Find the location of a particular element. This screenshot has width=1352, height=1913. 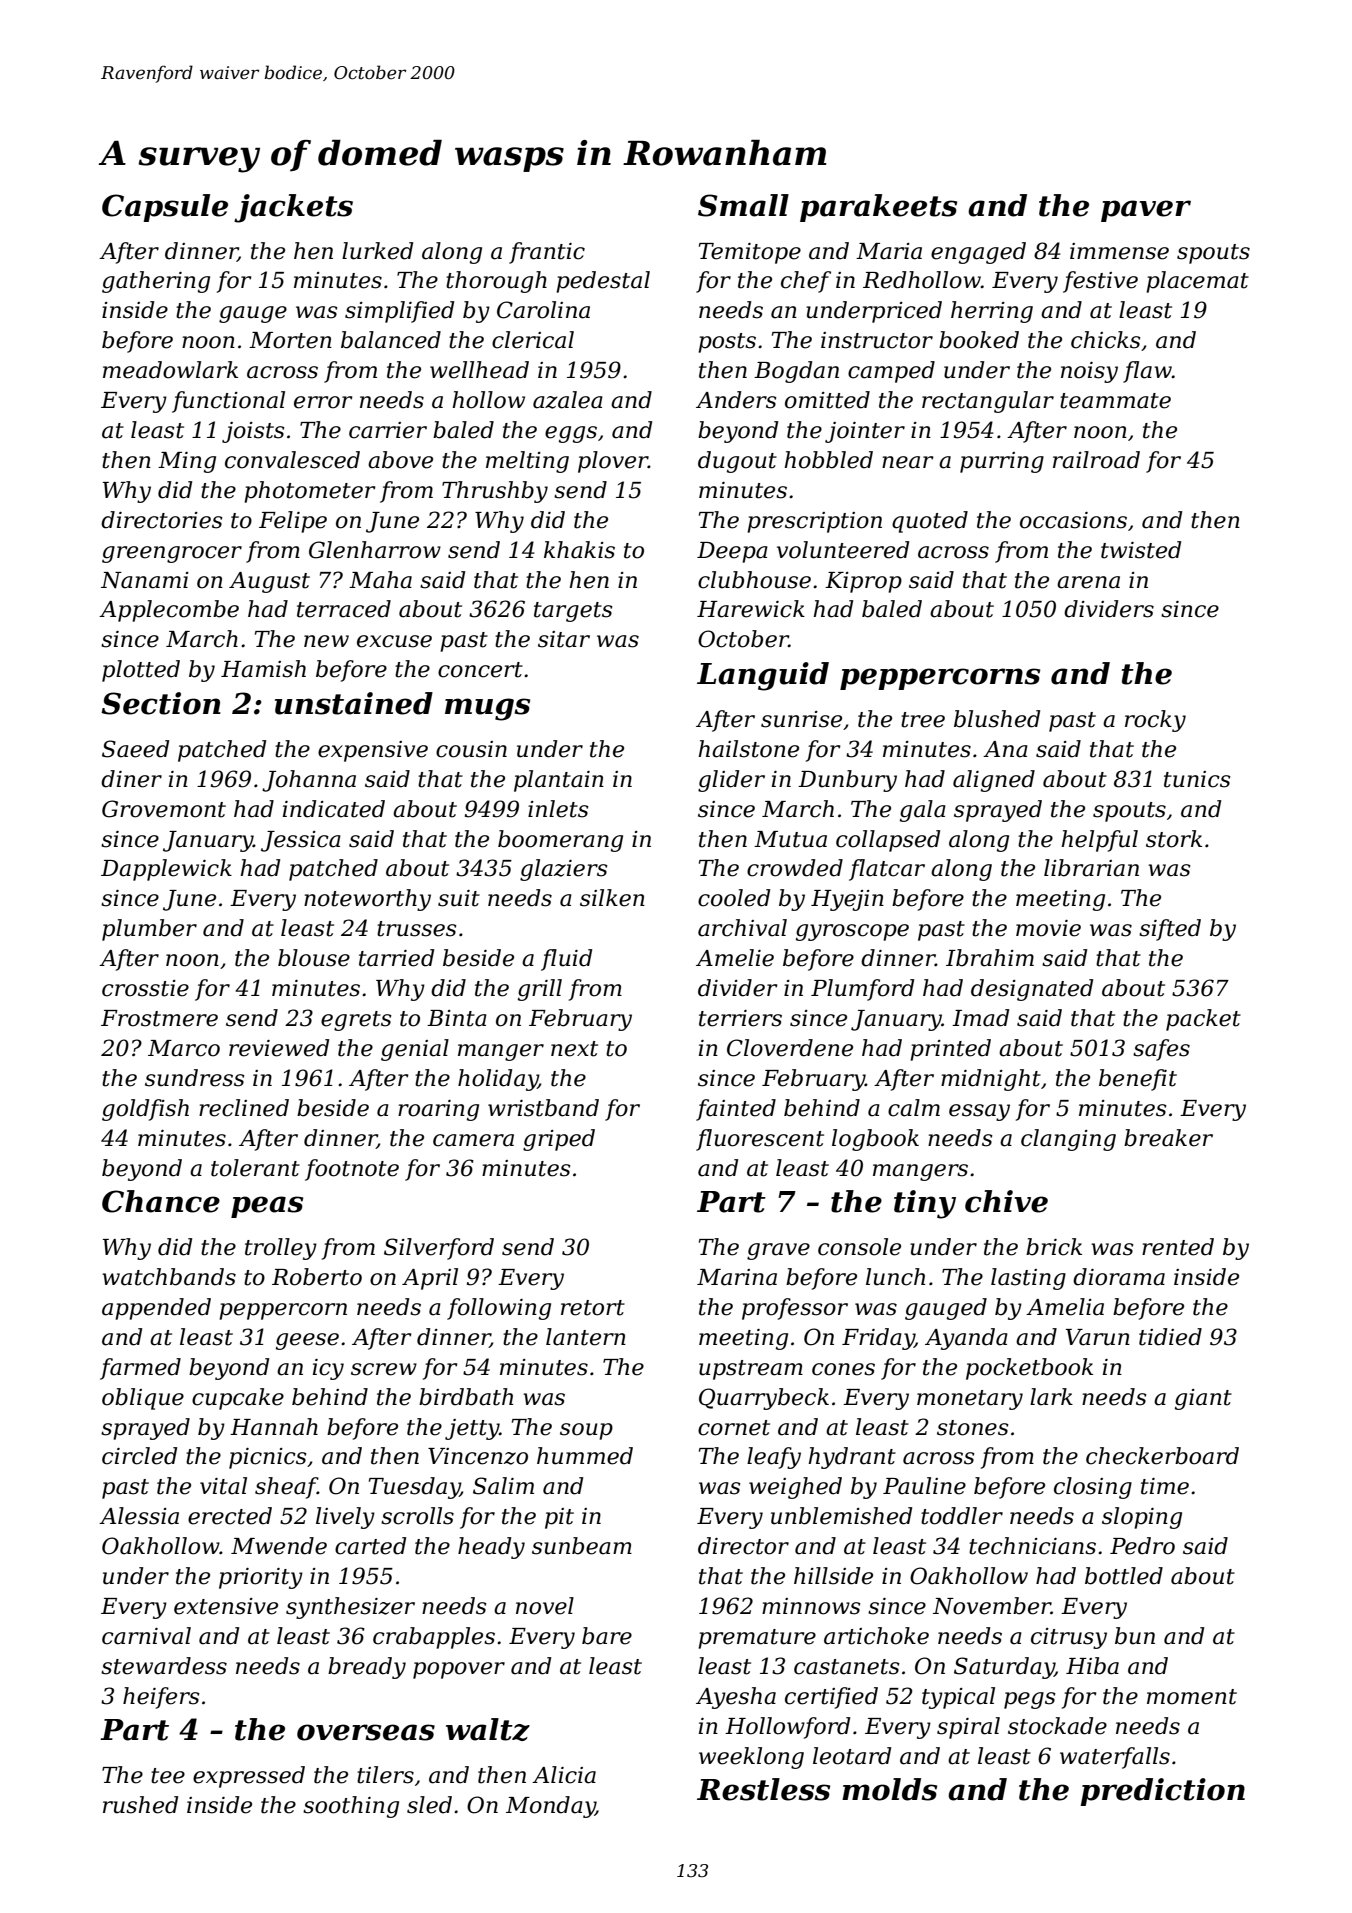

tunics is located at coordinates (1197, 779).
